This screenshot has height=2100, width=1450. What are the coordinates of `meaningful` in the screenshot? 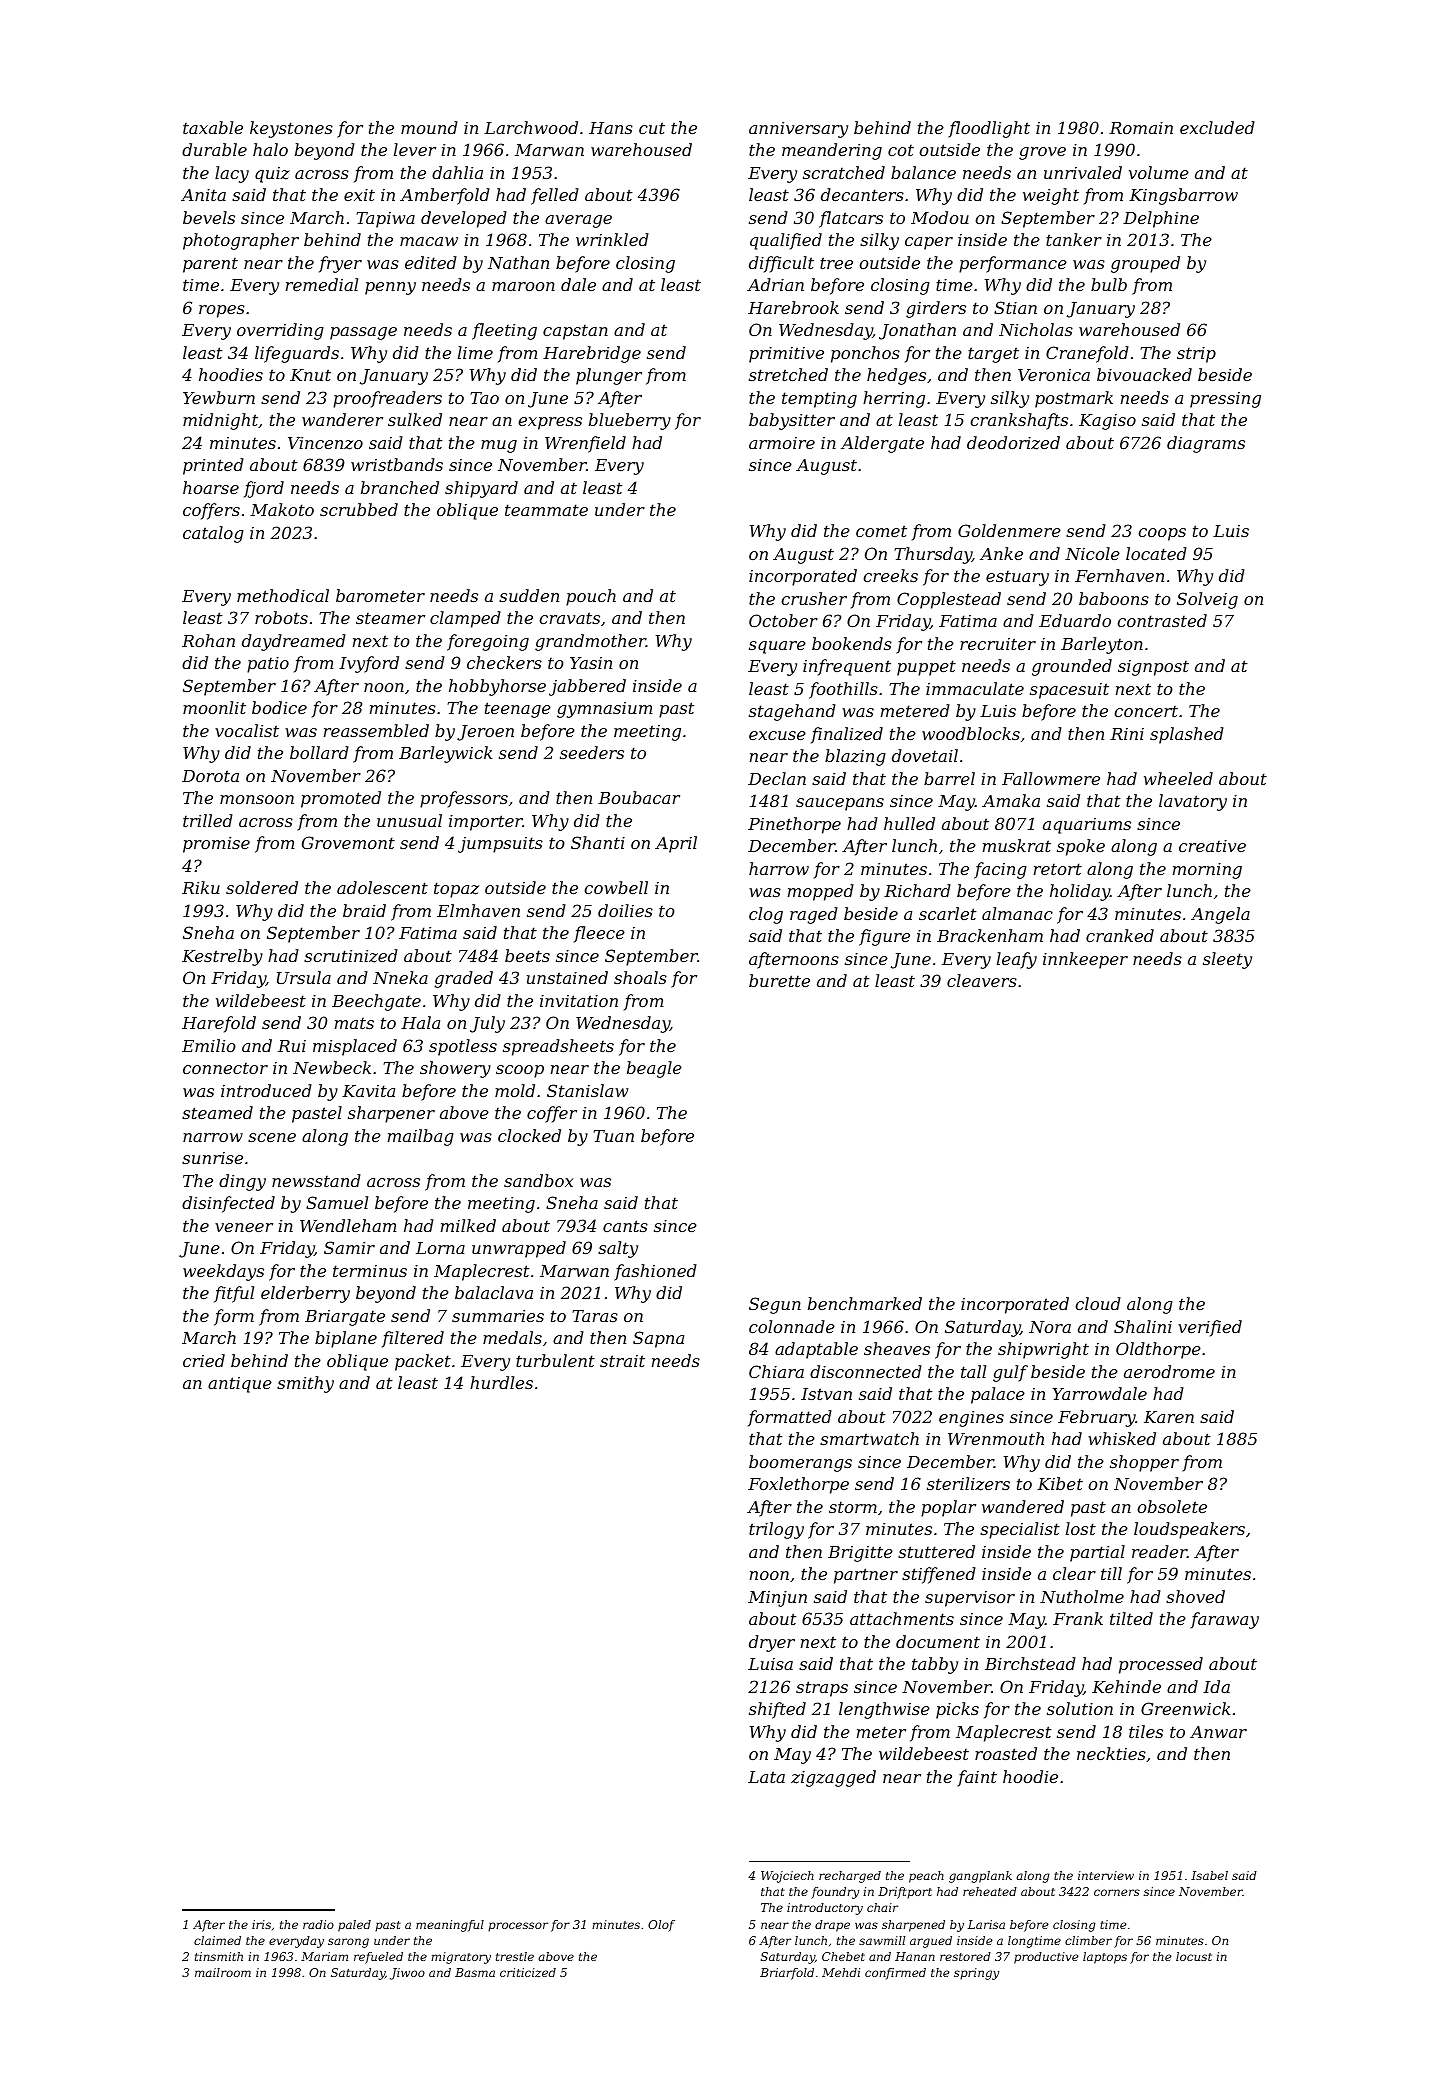 It's located at (450, 1926).
